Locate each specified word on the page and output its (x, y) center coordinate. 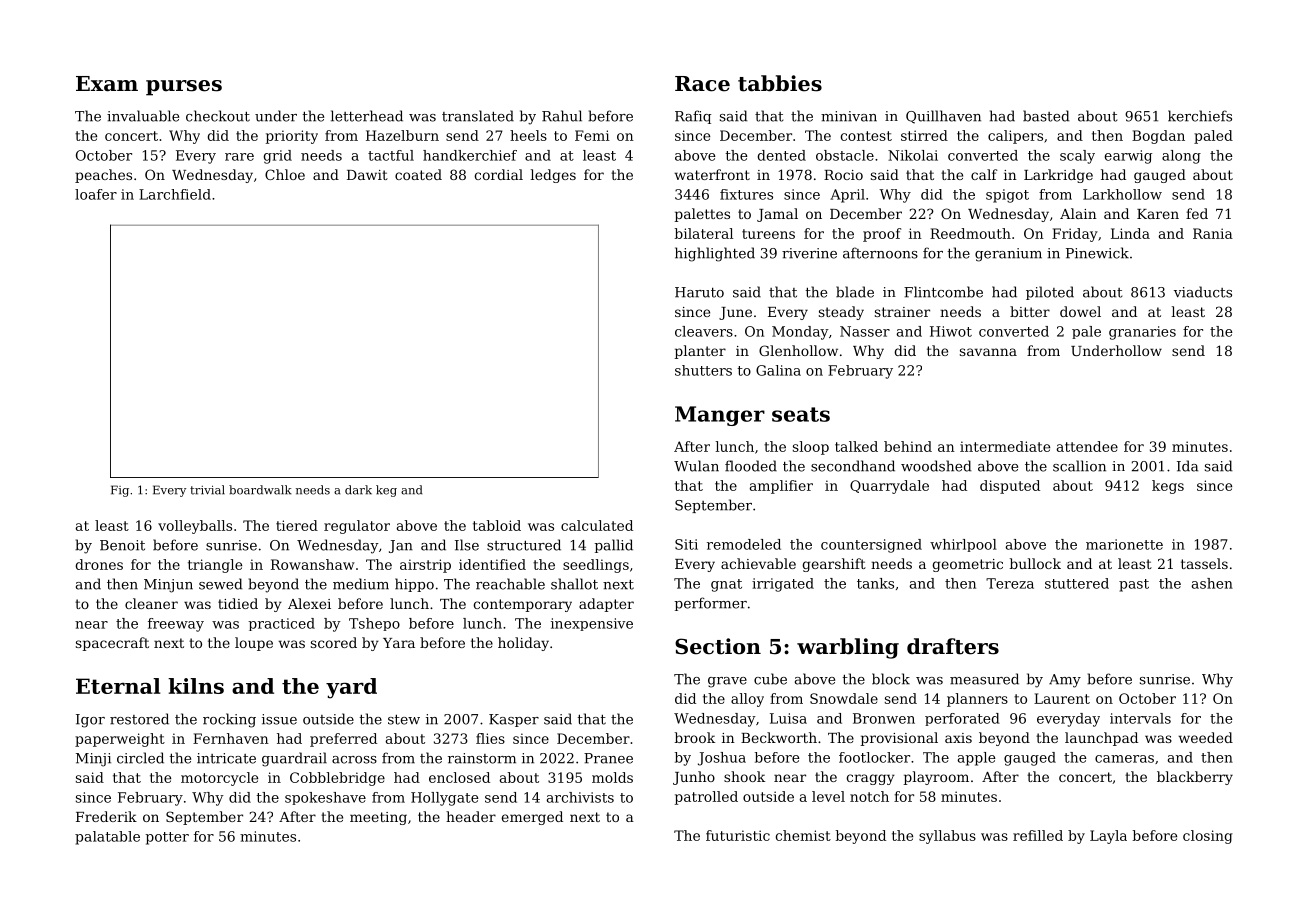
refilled (1038, 835)
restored (139, 719)
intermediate (1005, 446)
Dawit (367, 175)
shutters (703, 370)
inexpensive (592, 624)
